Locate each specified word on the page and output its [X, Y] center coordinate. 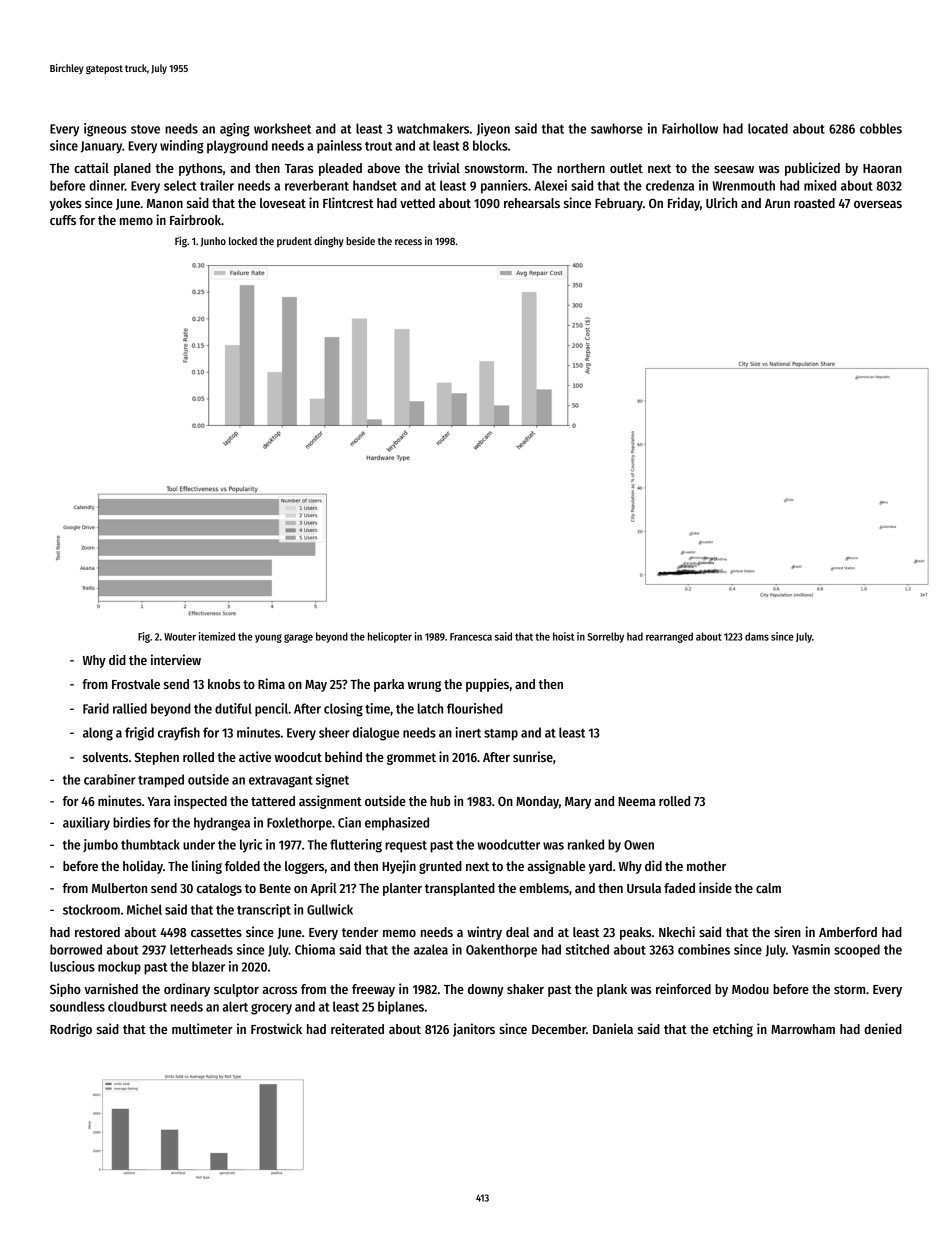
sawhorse [617, 128]
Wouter [180, 637]
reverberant [317, 185]
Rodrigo [71, 1030]
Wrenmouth [743, 185]
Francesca [471, 637]
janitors [474, 1030]
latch [430, 708]
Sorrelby [605, 637]
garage [298, 638]
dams [757, 636]
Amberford [848, 932]
